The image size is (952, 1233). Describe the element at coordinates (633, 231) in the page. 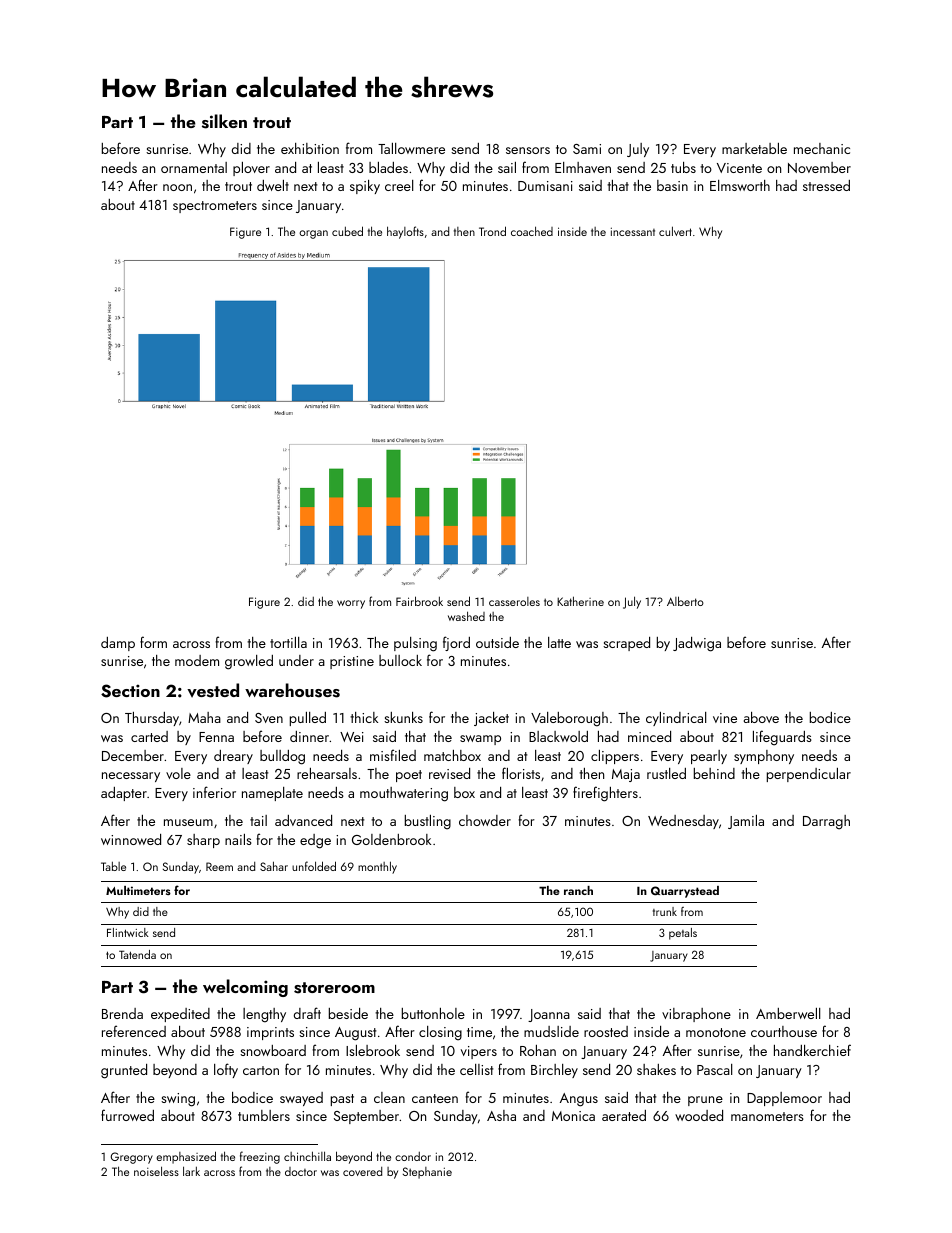

I see `incessant` at that location.
